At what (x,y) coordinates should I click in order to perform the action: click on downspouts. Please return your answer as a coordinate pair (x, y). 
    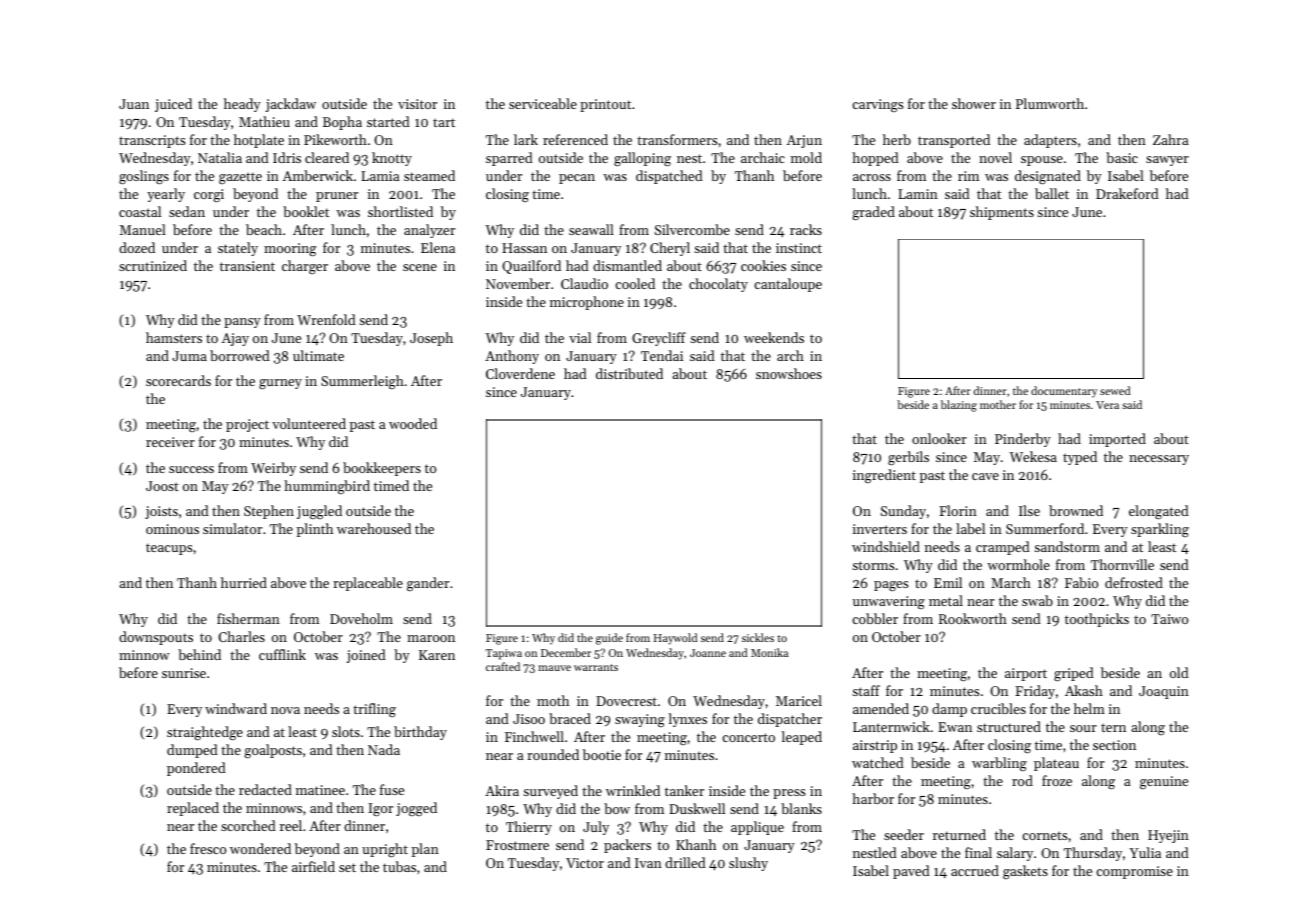
    Looking at the image, I should click on (156, 638).
